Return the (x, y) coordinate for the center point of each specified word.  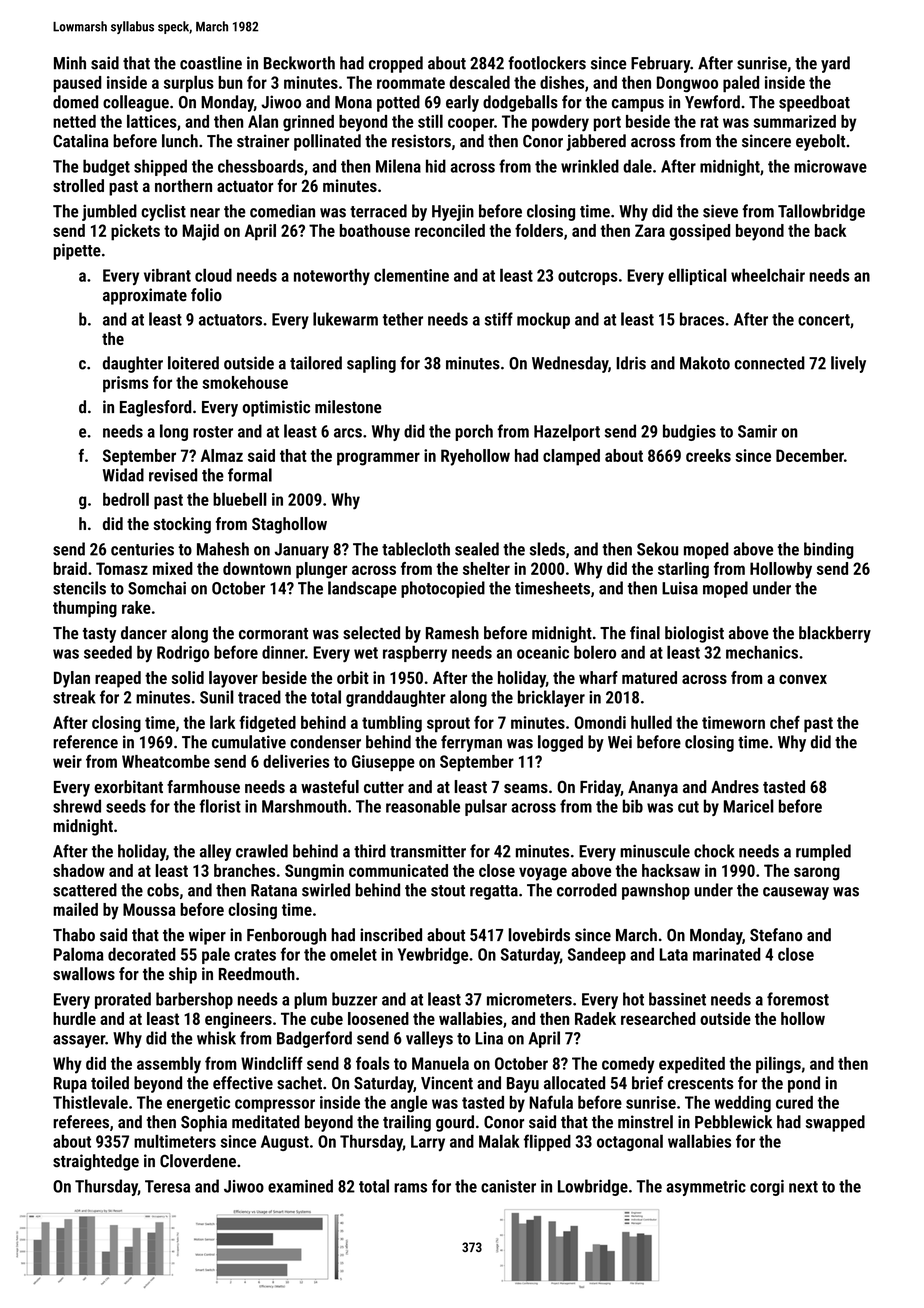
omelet (353, 954)
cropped (396, 64)
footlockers (547, 63)
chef (785, 722)
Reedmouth (257, 973)
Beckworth (299, 63)
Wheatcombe (166, 761)
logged (560, 743)
